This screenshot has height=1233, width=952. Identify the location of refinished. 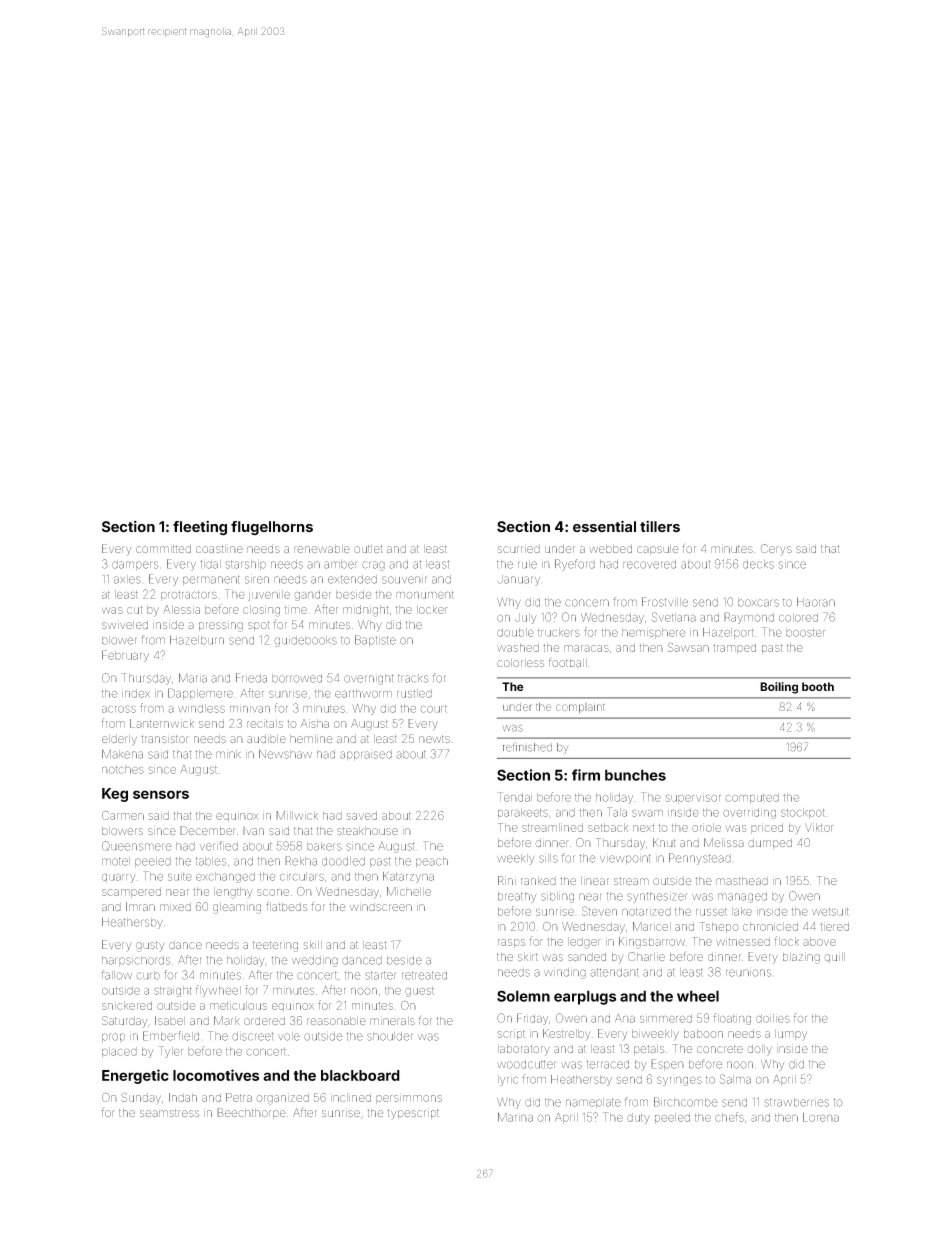
(527, 747).
